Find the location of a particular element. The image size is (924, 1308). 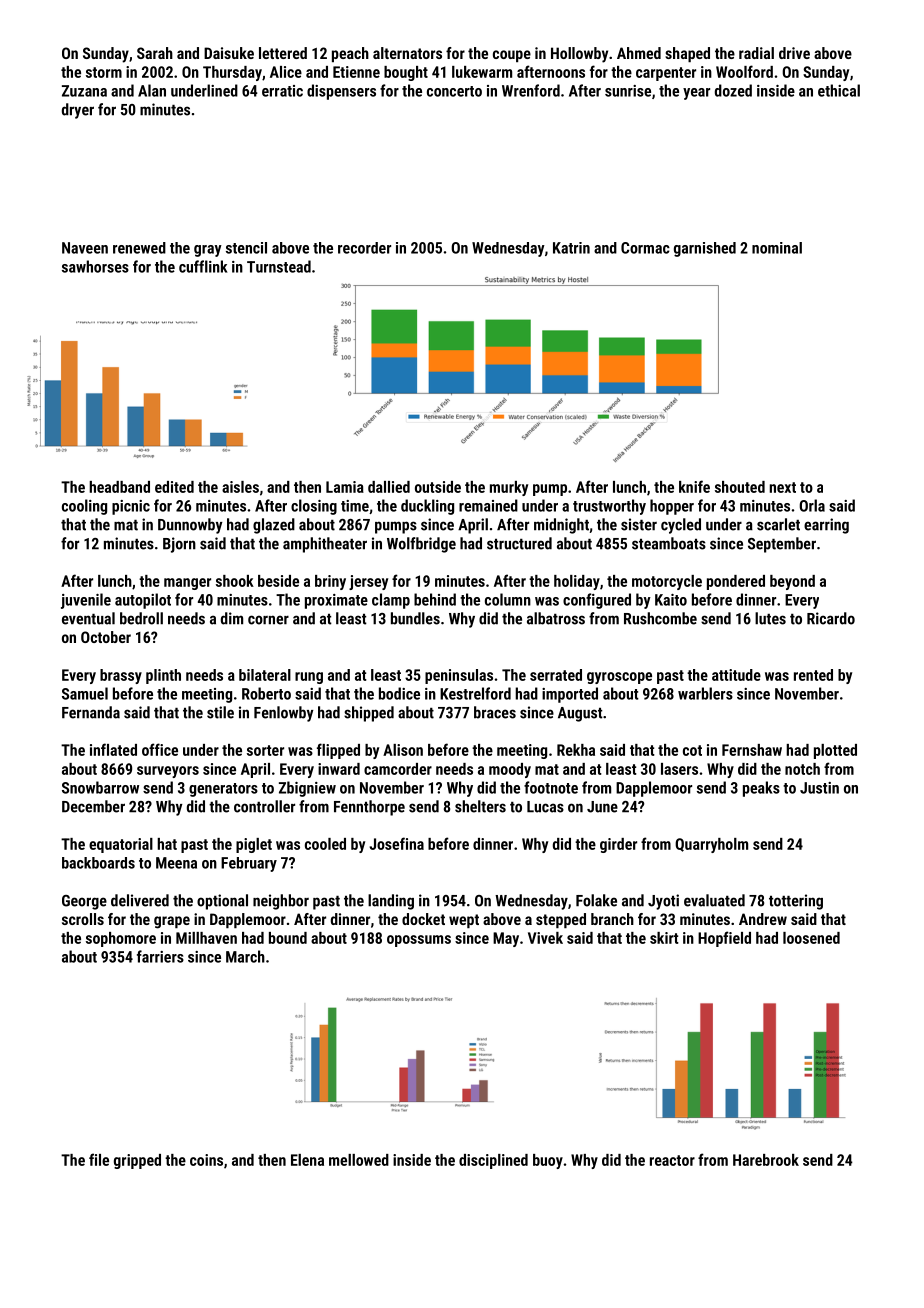

generators is located at coordinates (223, 790).
